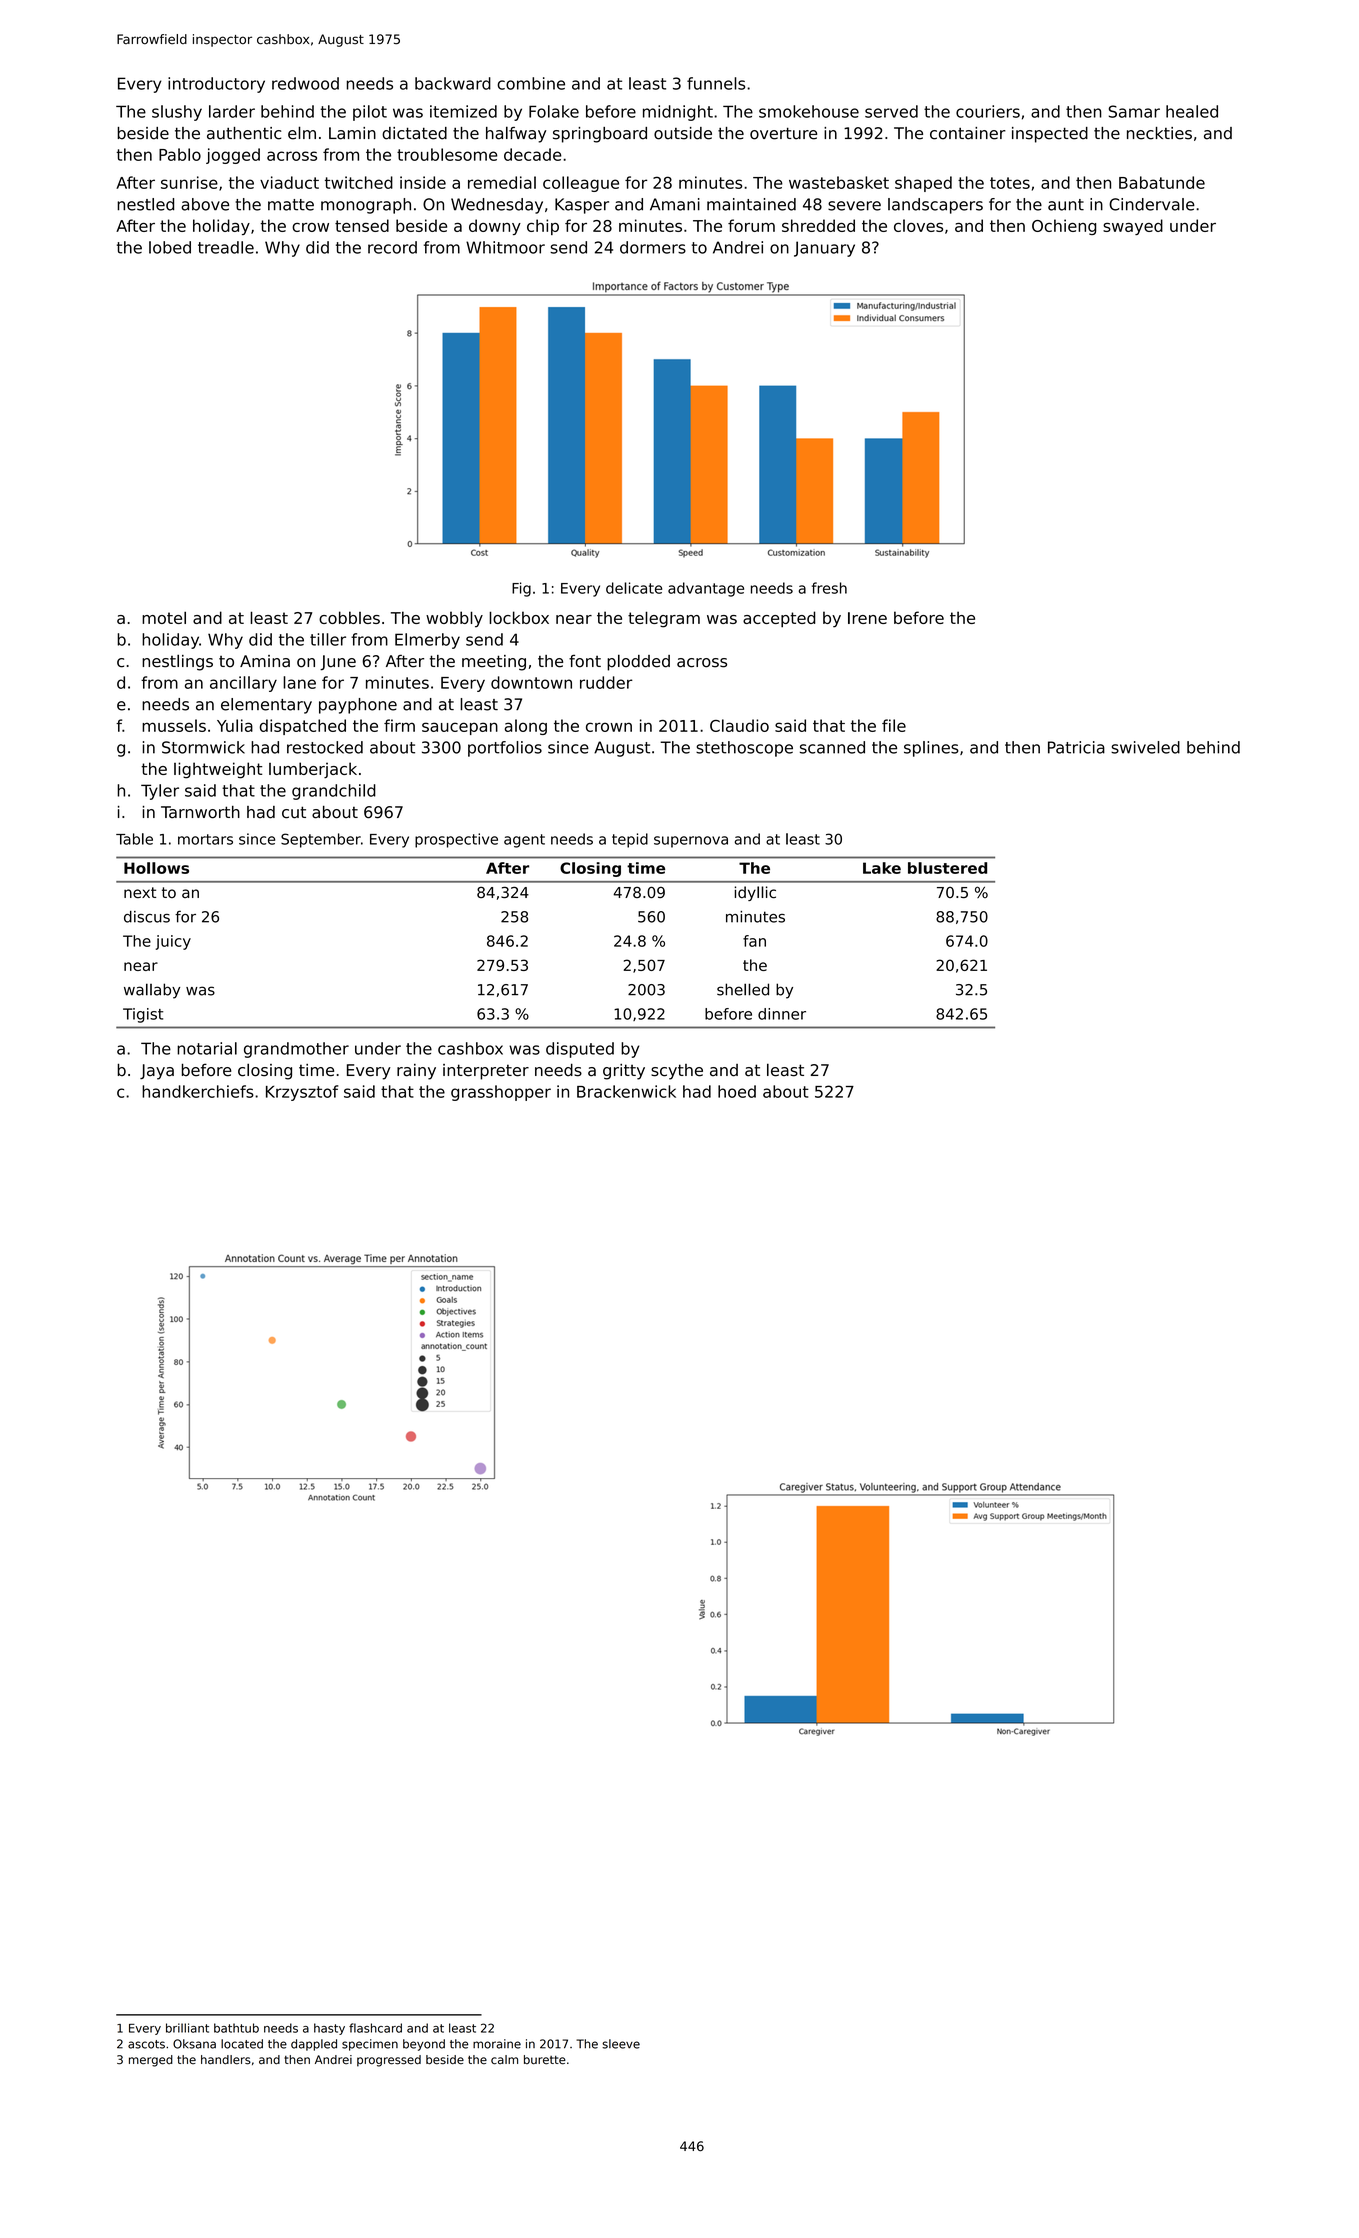  Describe the element at coordinates (453, 83) in the document. I see `backward` at that location.
